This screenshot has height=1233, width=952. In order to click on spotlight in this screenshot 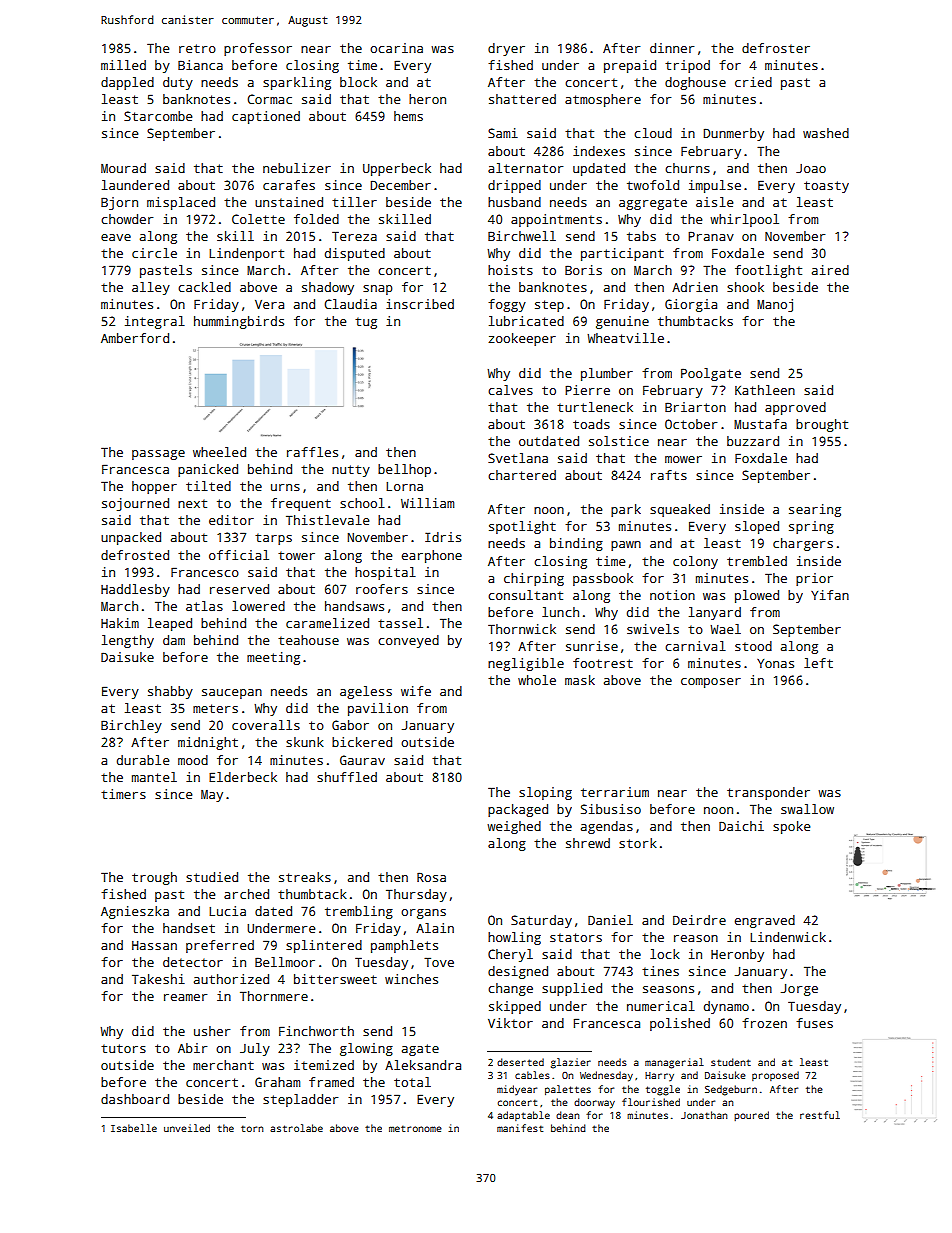, I will do `click(522, 527)`.
